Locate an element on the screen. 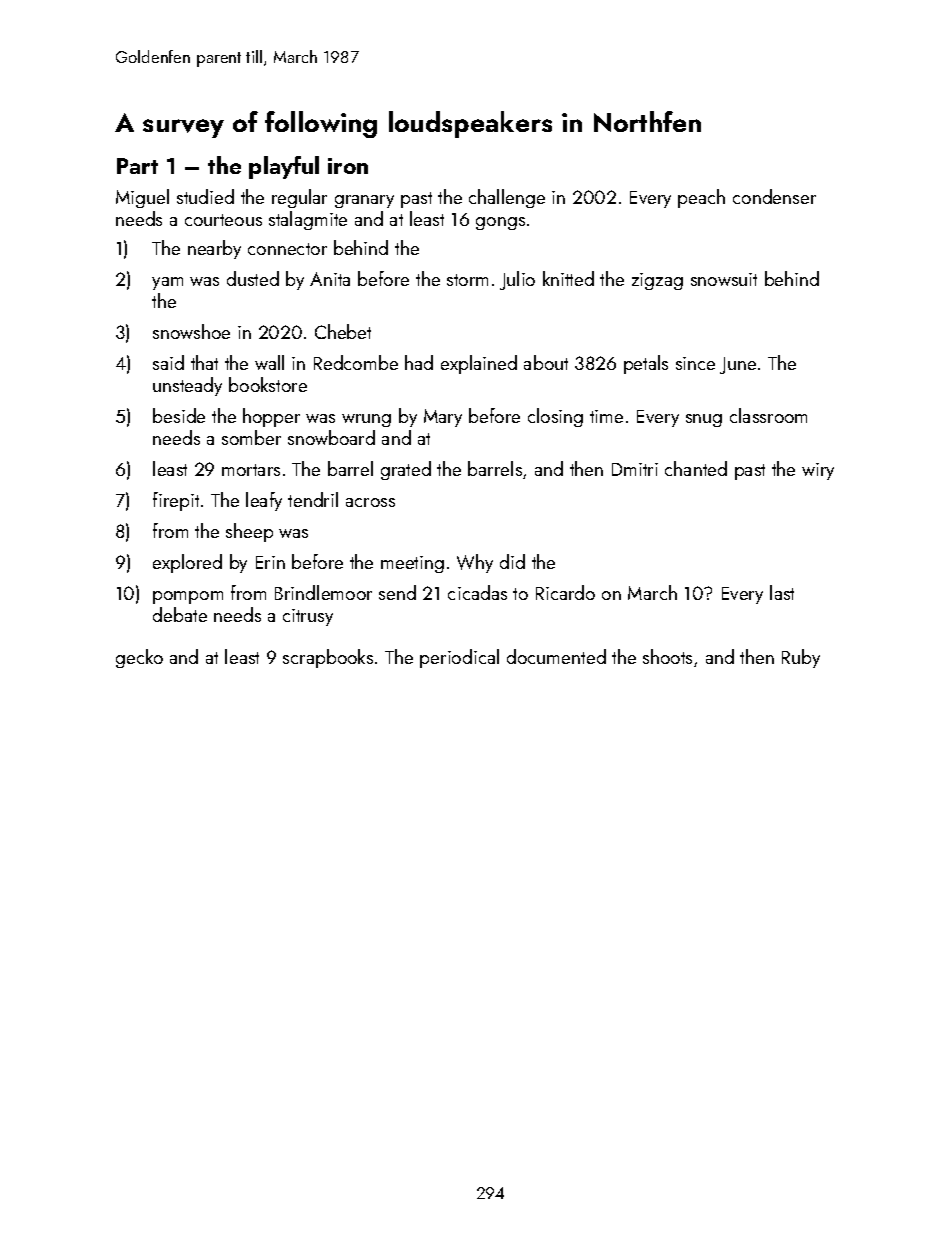 The width and height of the screenshot is (952, 1233). Miguel is located at coordinates (142, 198).
